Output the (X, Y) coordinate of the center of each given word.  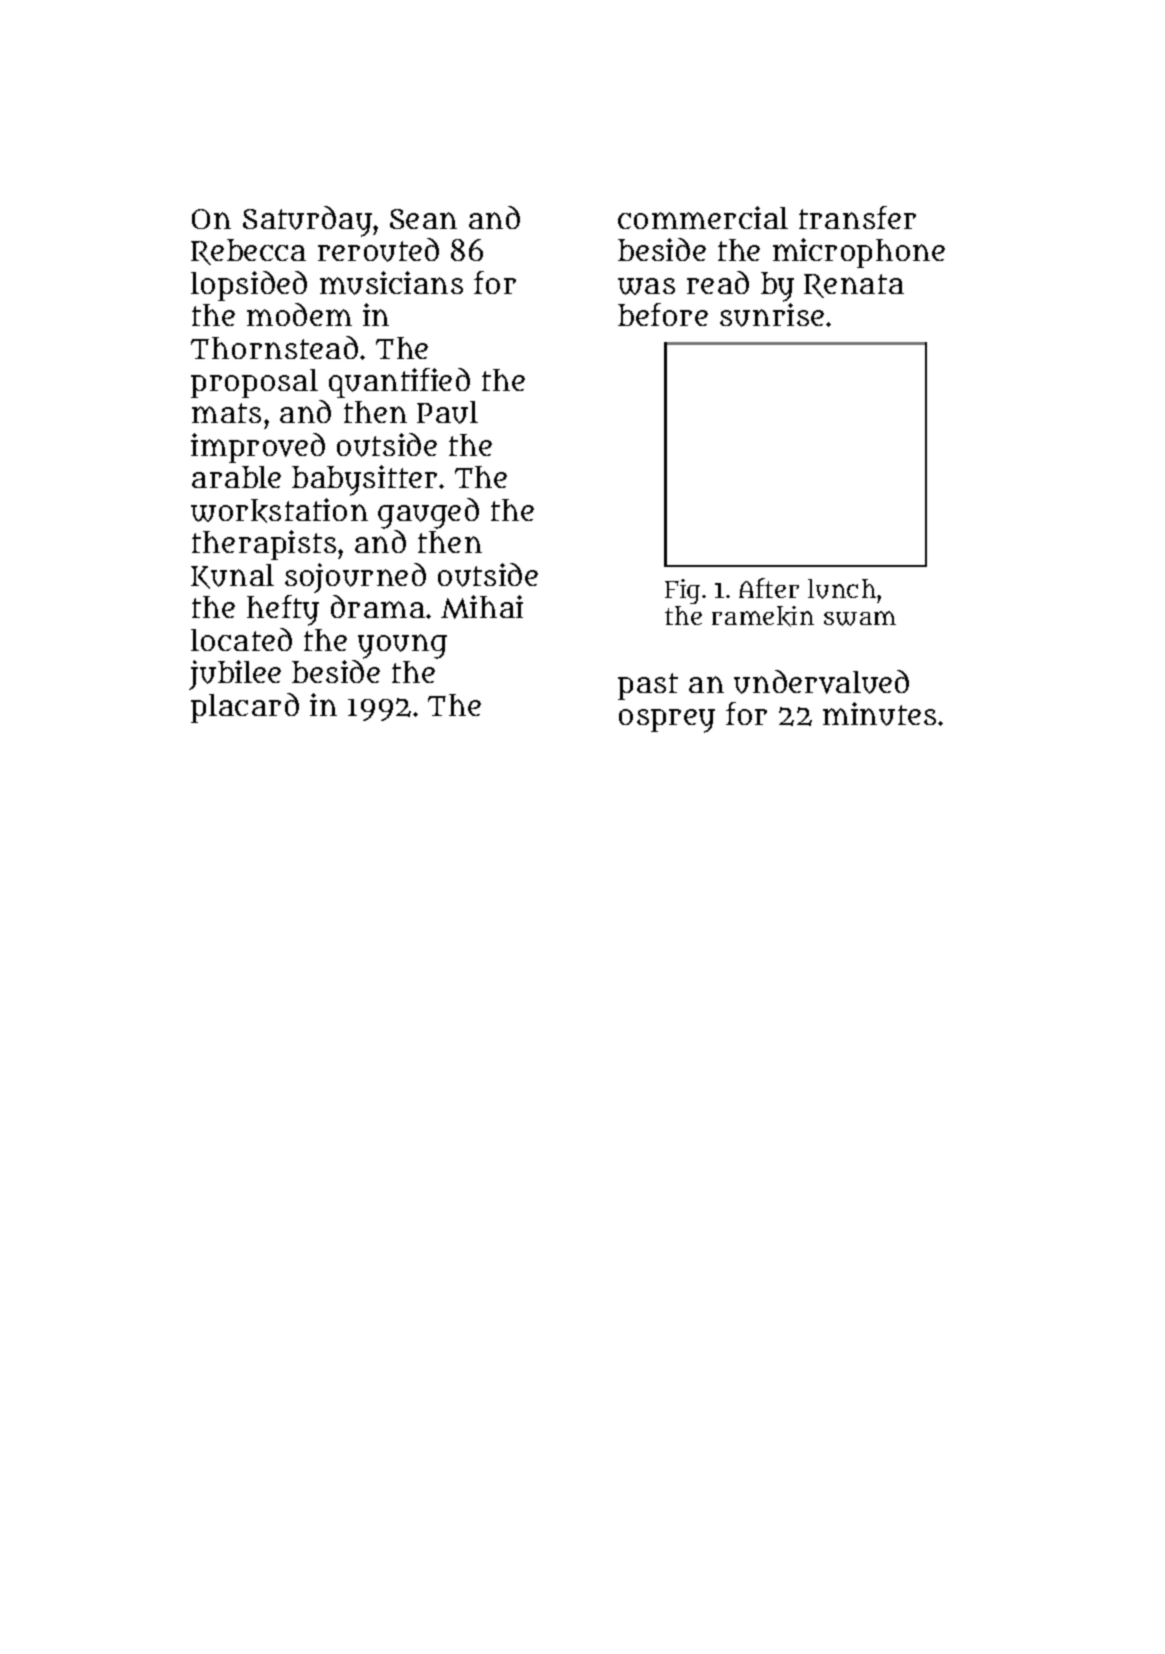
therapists (264, 545)
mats (226, 413)
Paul (447, 412)
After (769, 588)
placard (245, 708)
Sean (423, 219)
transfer (857, 217)
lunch (842, 589)
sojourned (355, 578)
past (648, 686)
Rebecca (248, 252)
